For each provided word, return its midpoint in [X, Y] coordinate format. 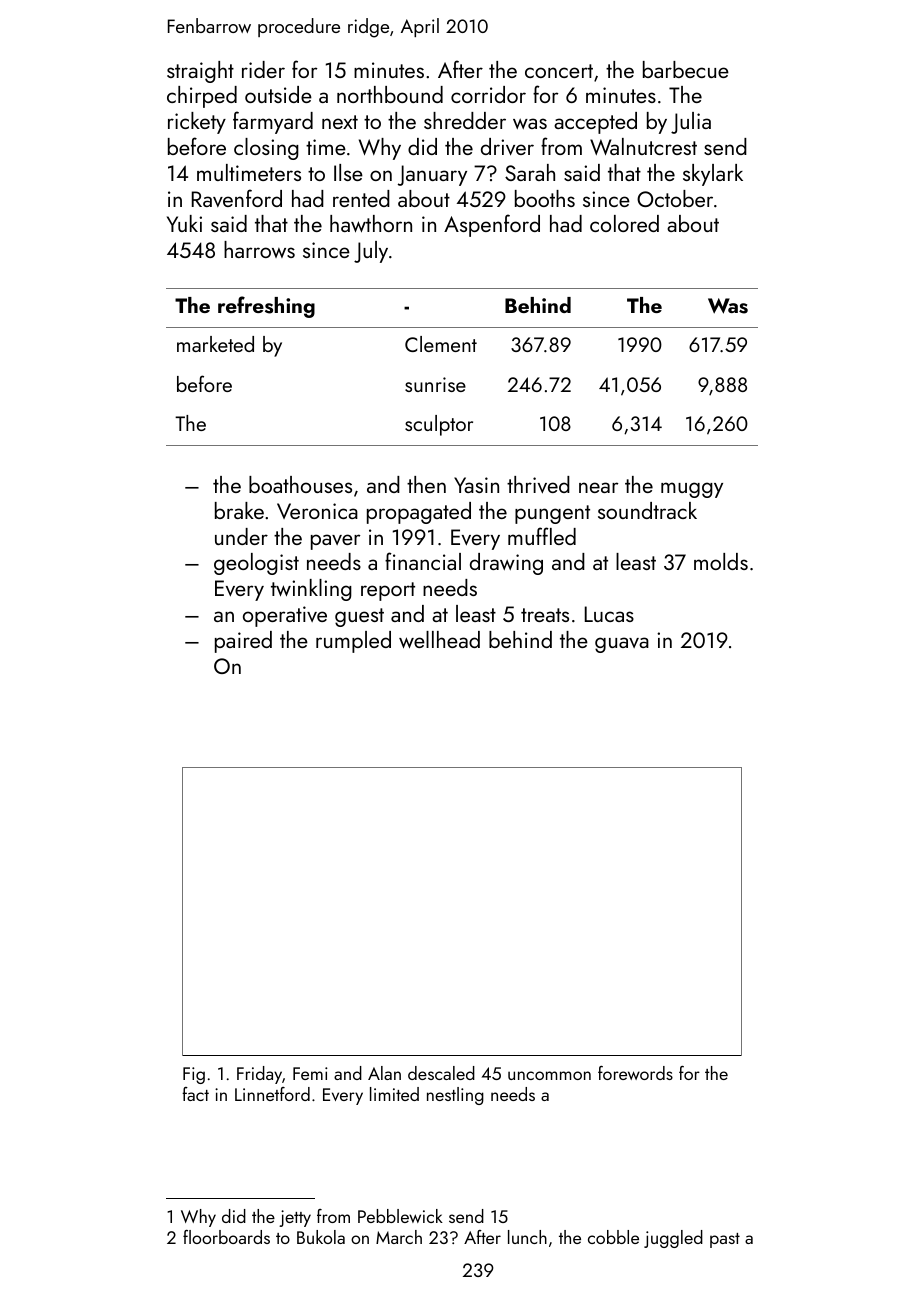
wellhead [439, 639]
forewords [635, 1073]
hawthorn [371, 223]
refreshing [266, 307]
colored [624, 223]
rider [263, 69]
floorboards [226, 1237]
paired [243, 642]
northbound [390, 94]
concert [559, 71]
